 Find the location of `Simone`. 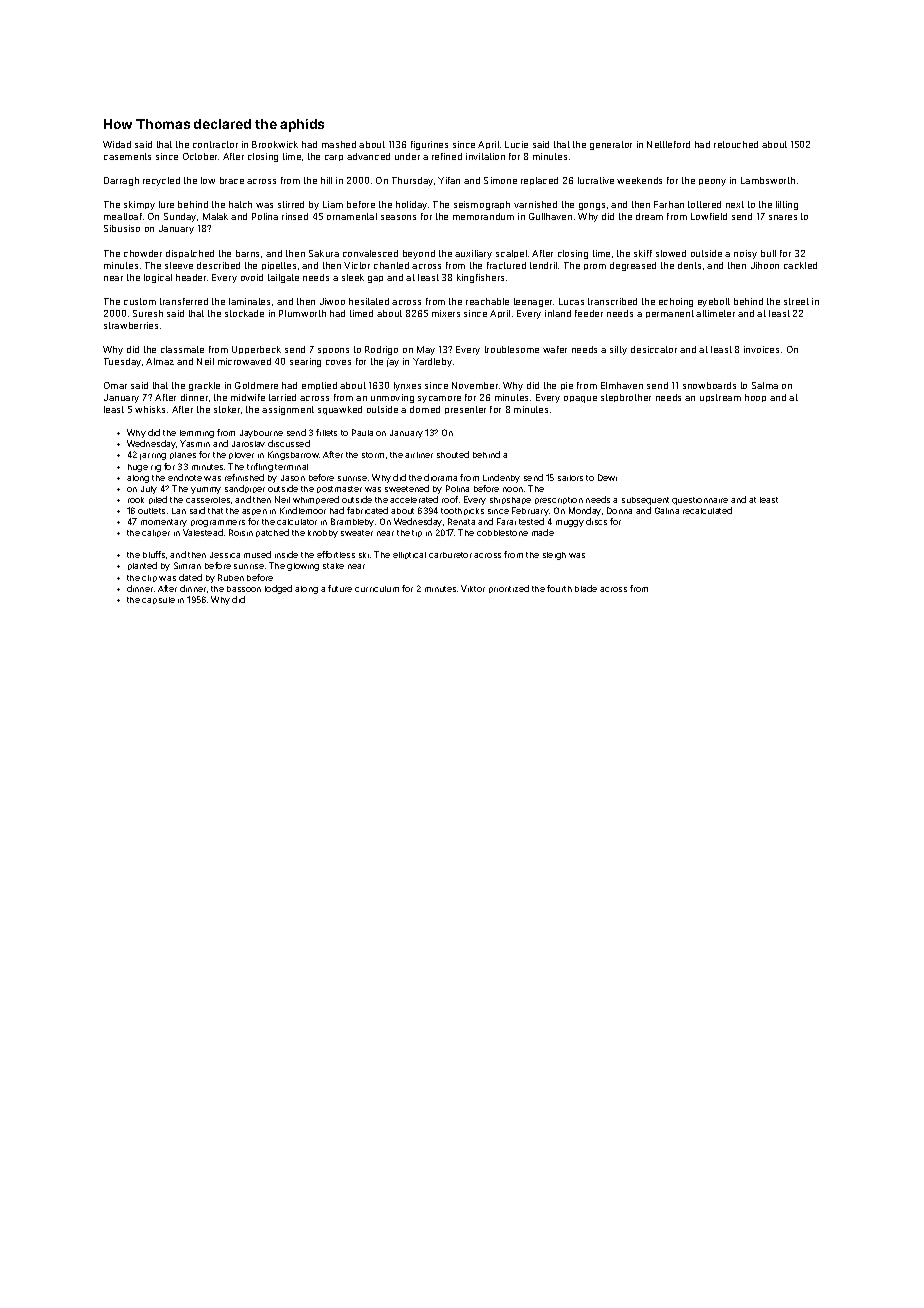

Simone is located at coordinates (500, 180).
